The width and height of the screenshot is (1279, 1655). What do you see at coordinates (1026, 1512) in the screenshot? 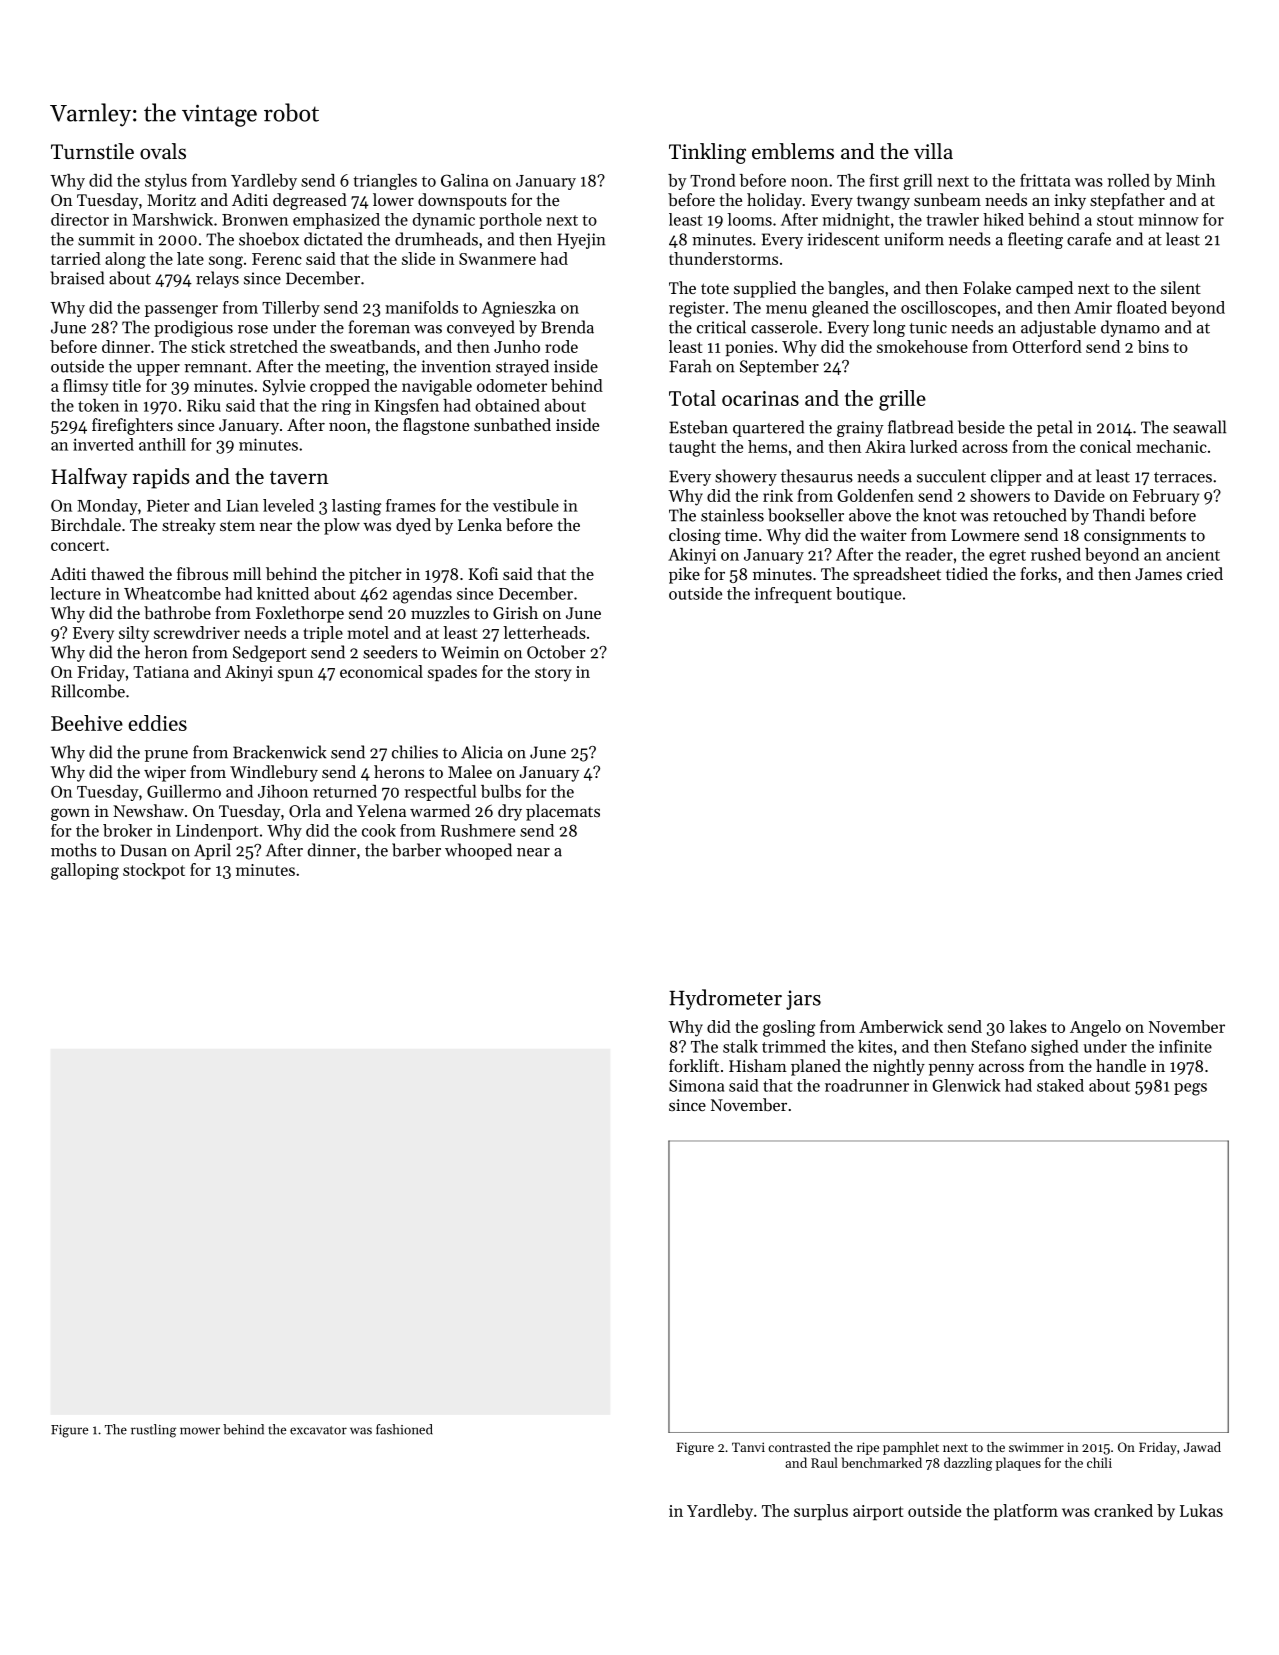
I see `platform` at bounding box center [1026, 1512].
